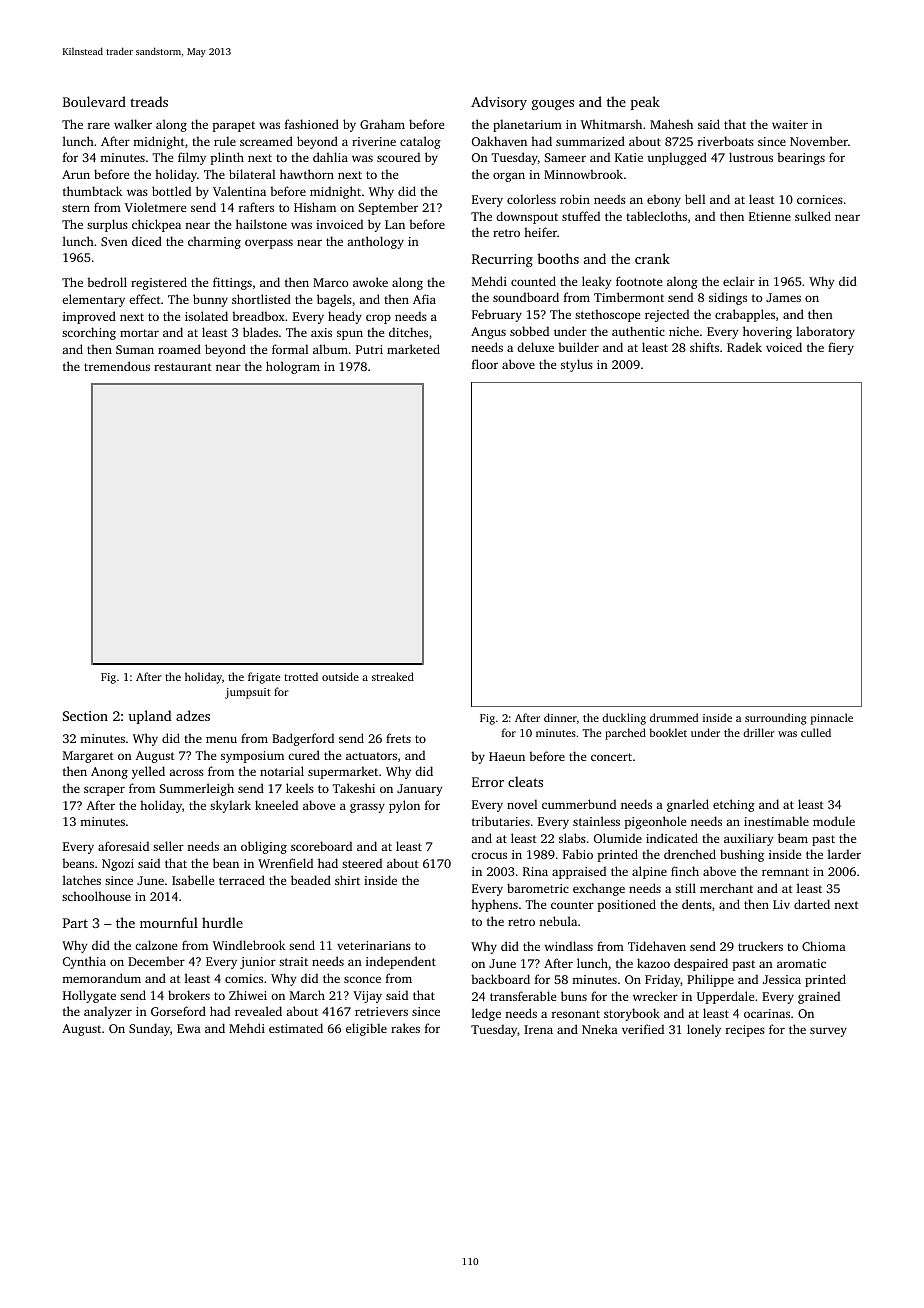 This screenshot has height=1308, width=924. I want to click on restaurant, so click(183, 367).
